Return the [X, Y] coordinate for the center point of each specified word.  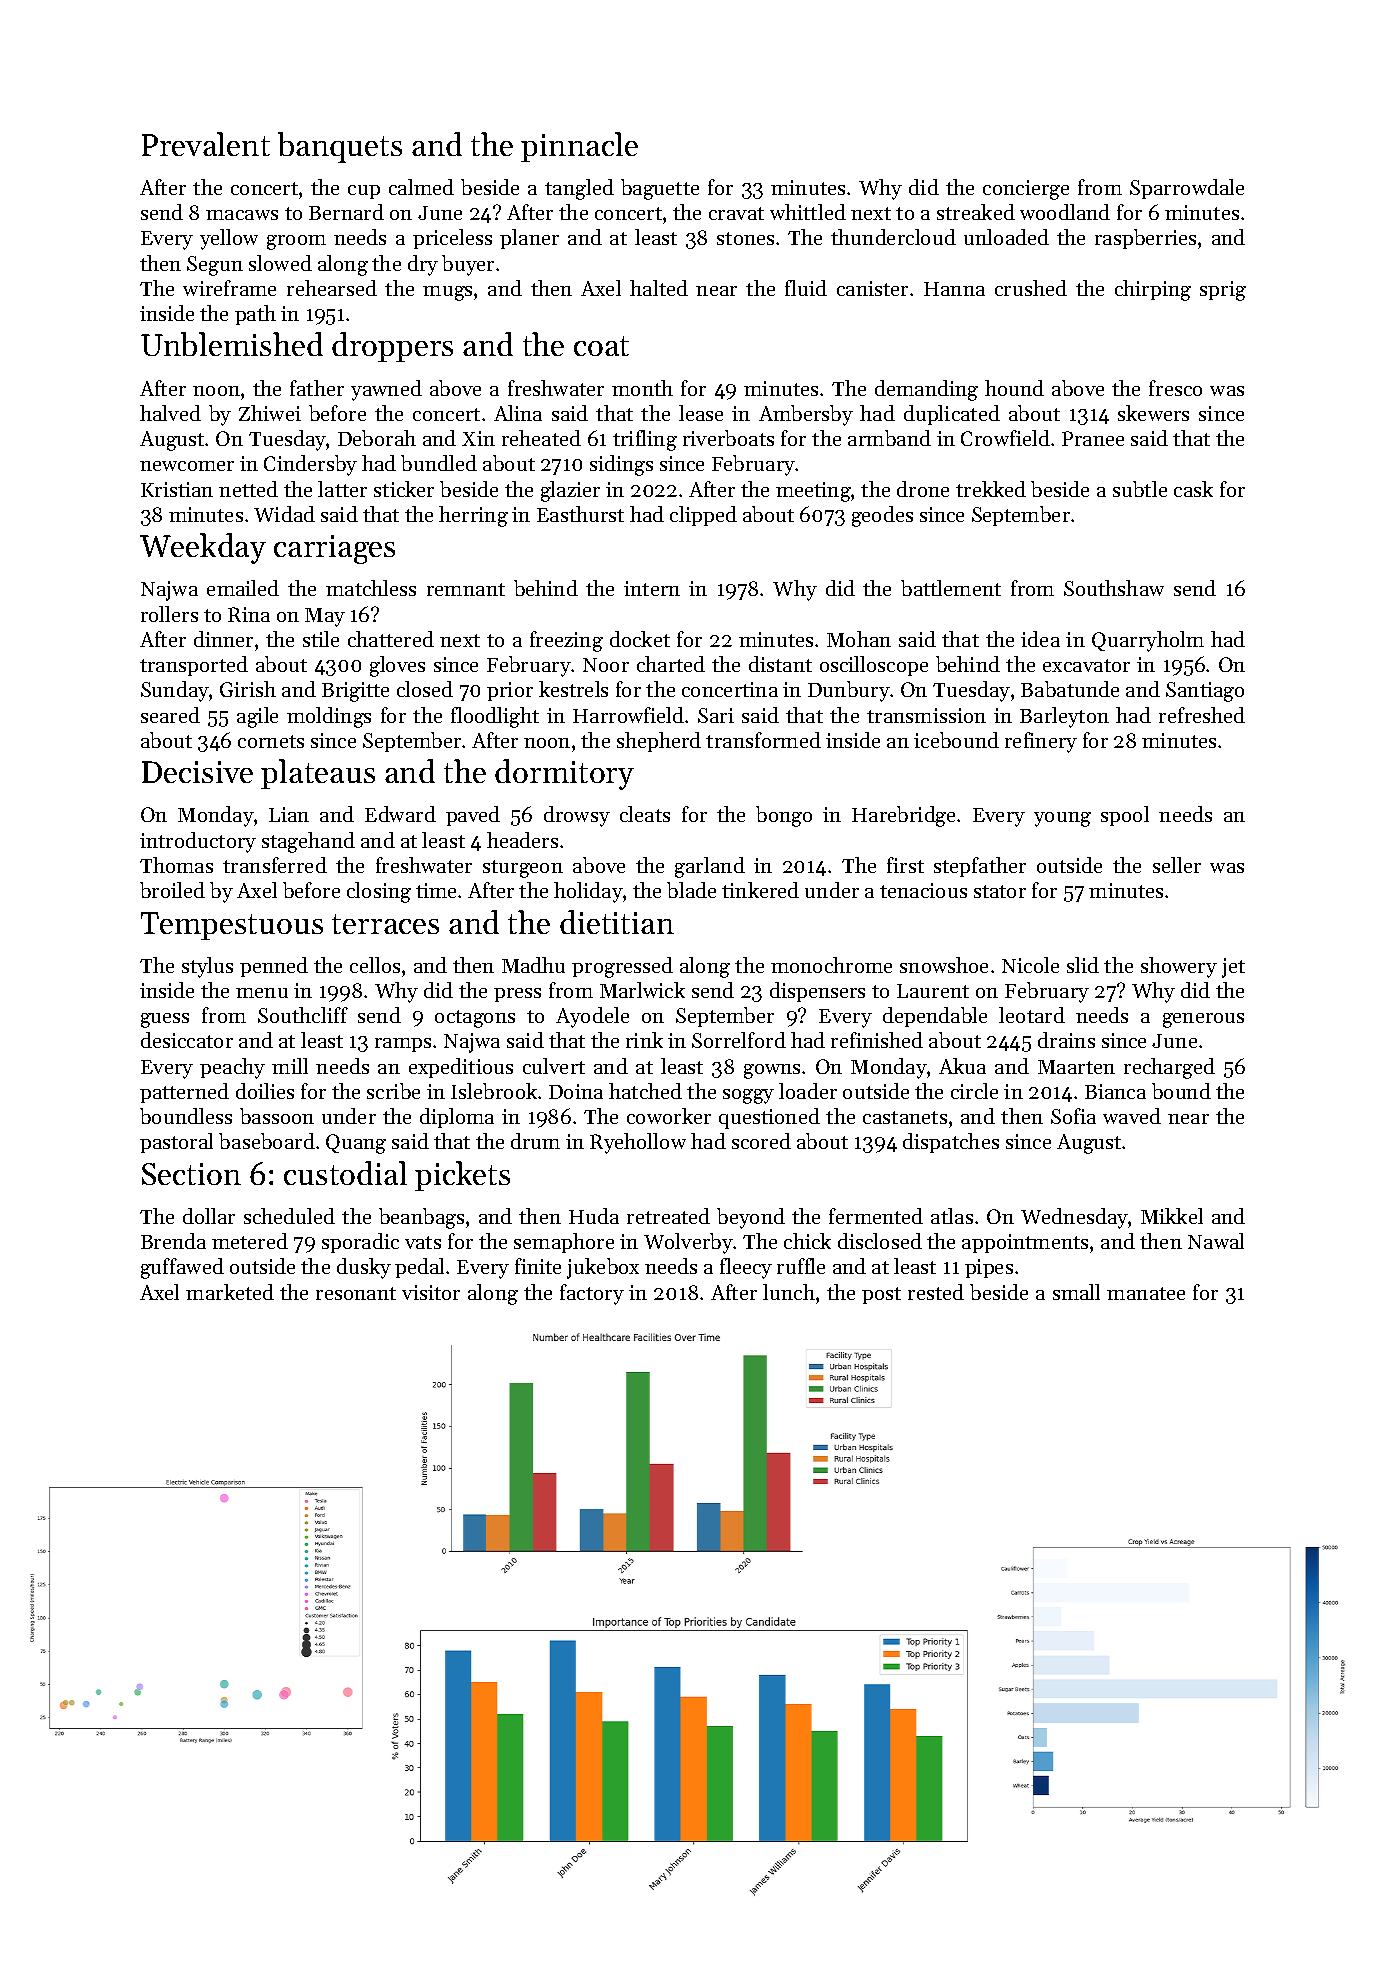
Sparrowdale [1187, 189]
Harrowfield [628, 715]
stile [321, 639]
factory [592, 1294]
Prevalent [206, 144]
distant [780, 664]
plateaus [318, 774]
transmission [926, 715]
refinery [1041, 742]
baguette [660, 189]
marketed [230, 1292]
